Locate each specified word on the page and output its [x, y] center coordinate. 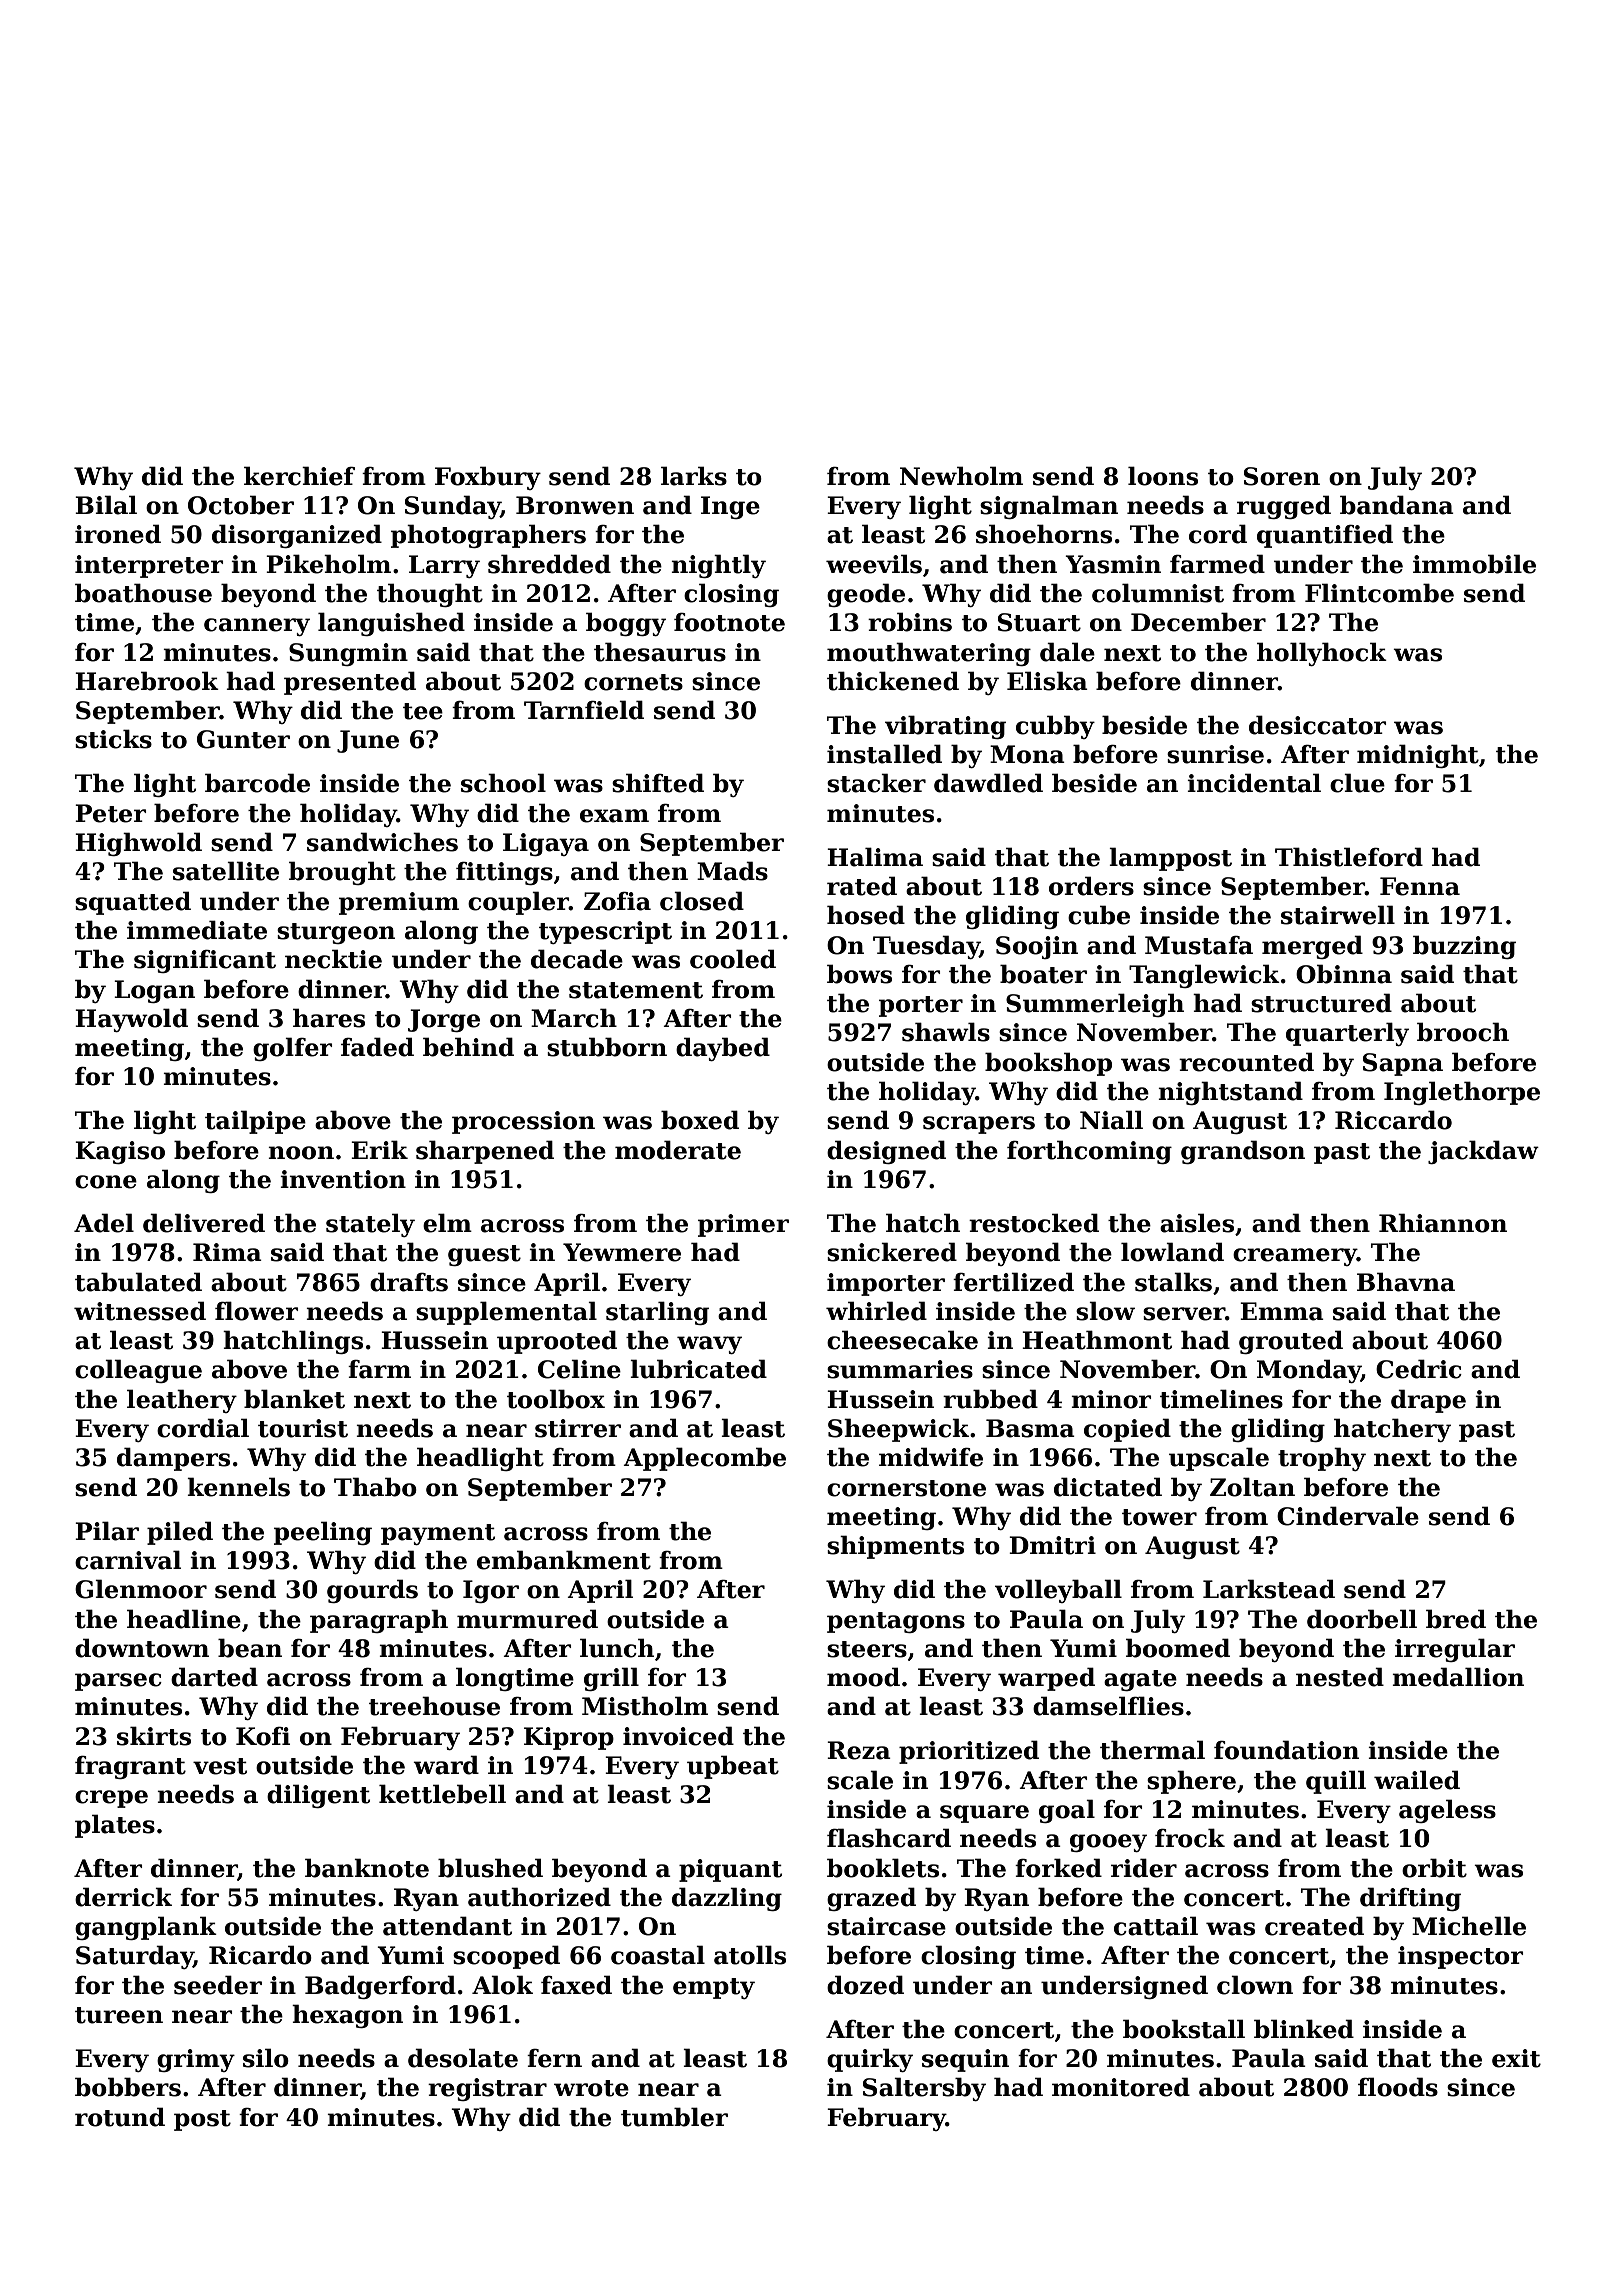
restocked [1034, 1223]
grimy [196, 2060]
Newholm [961, 476]
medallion [1458, 1677]
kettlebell [442, 1794]
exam [614, 816]
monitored [1121, 2087]
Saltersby [924, 2089]
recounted [1246, 1062]
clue [1357, 783]
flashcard [889, 1838]
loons [1163, 476]
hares [329, 1018]
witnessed [140, 1311]
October [241, 505]
